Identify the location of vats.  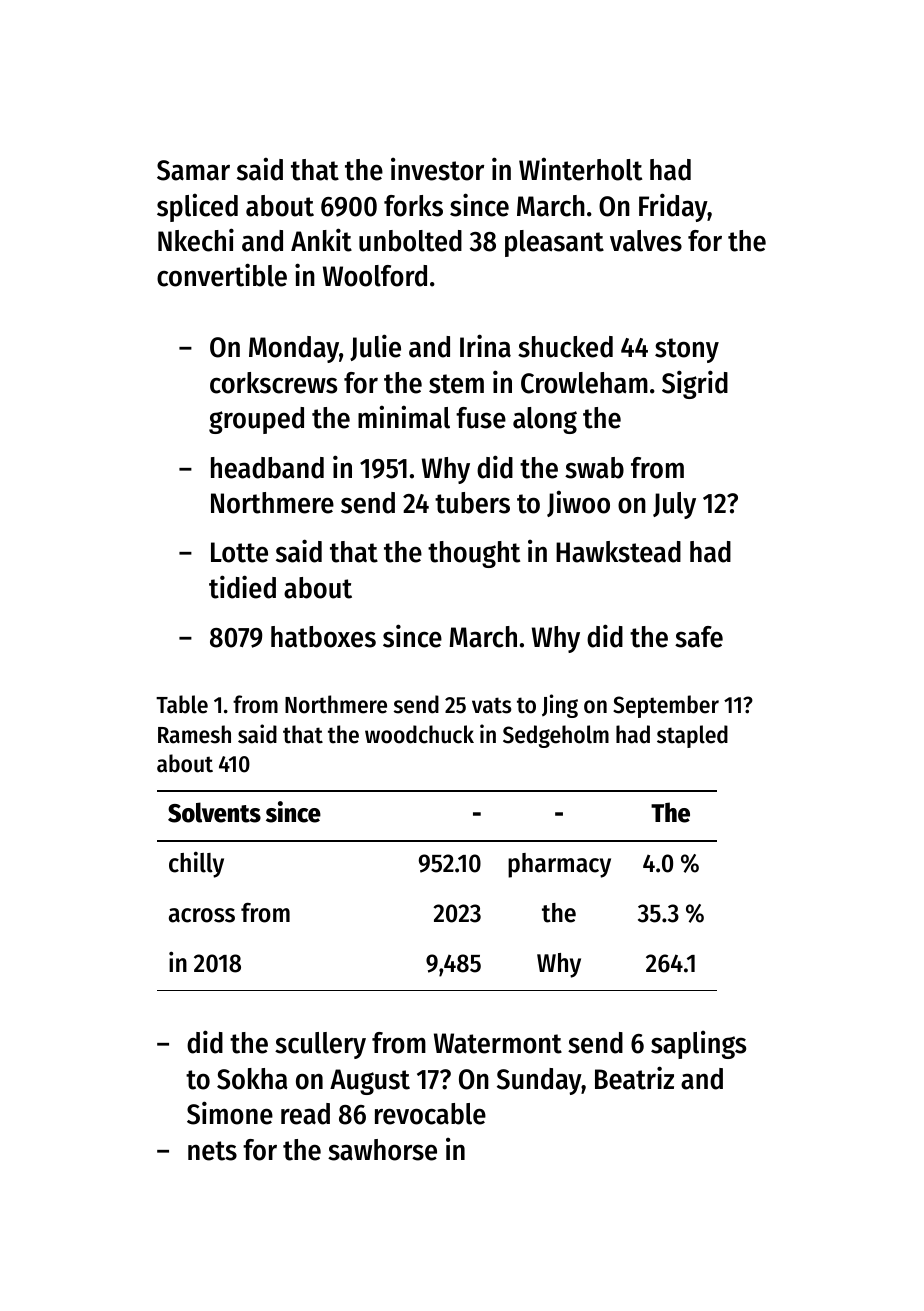
(492, 705).
